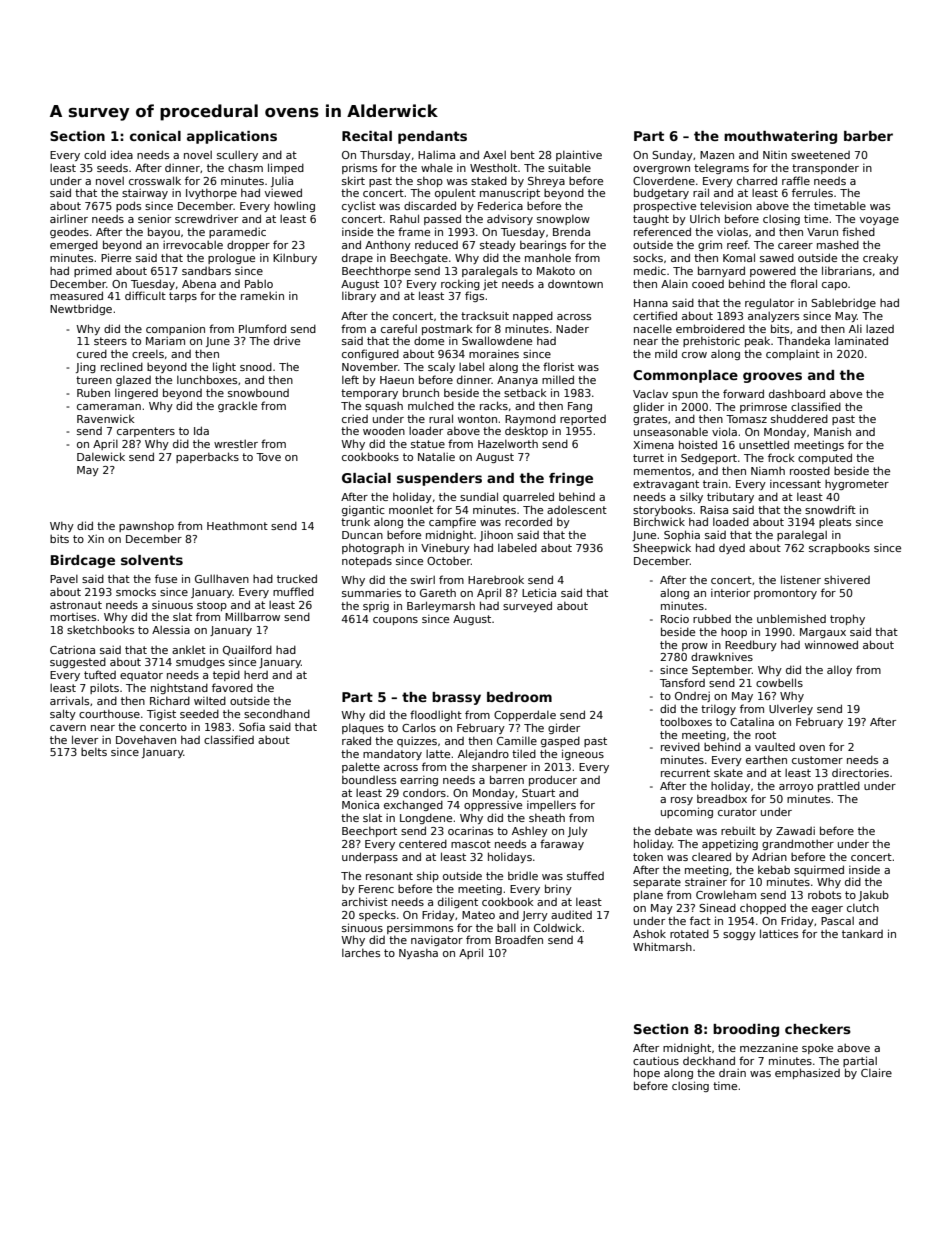 The height and width of the page is (1233, 952). I want to click on mouthwatering, so click(780, 137).
